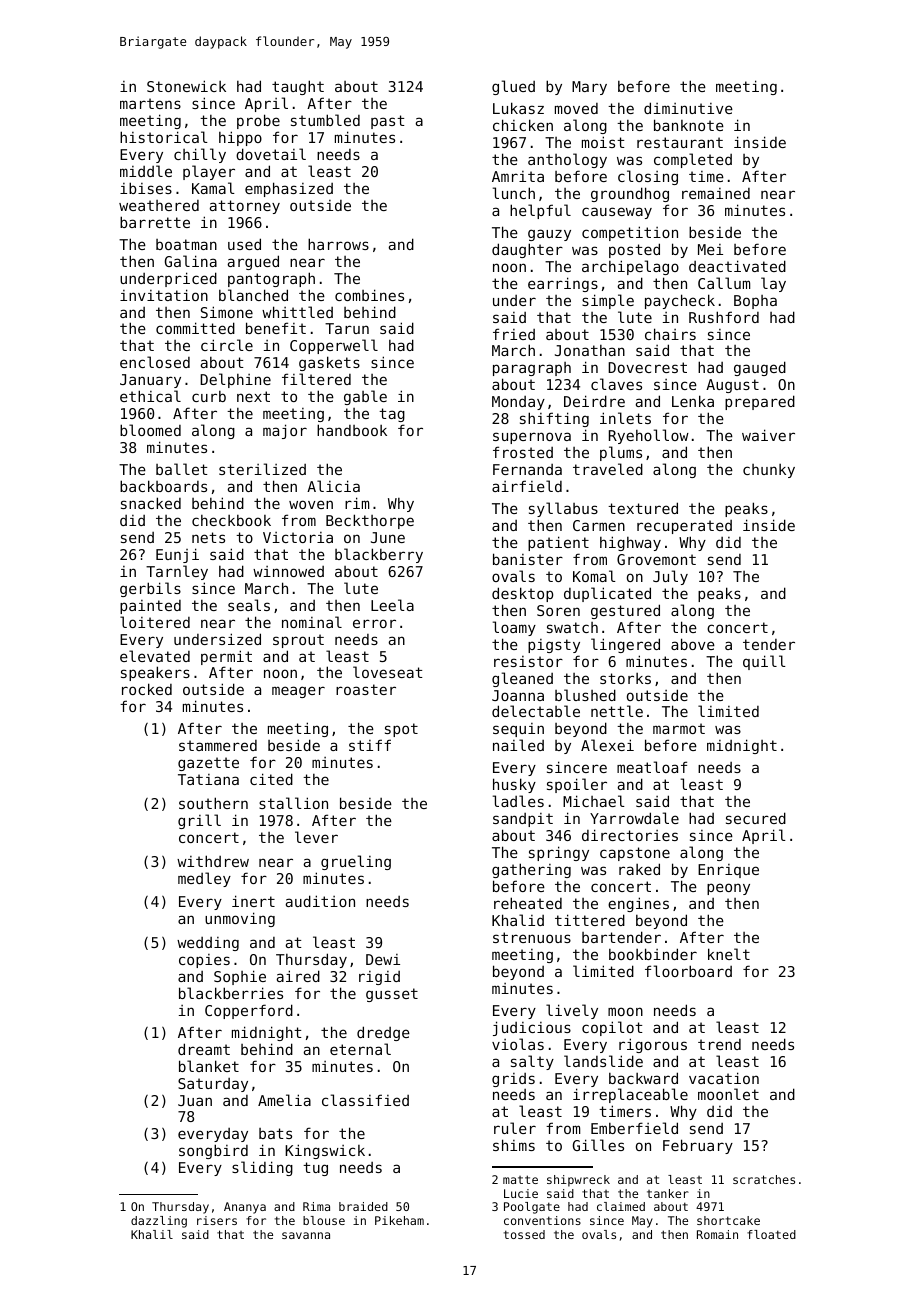 The height and width of the document is (1311, 924). I want to click on husky, so click(514, 785).
